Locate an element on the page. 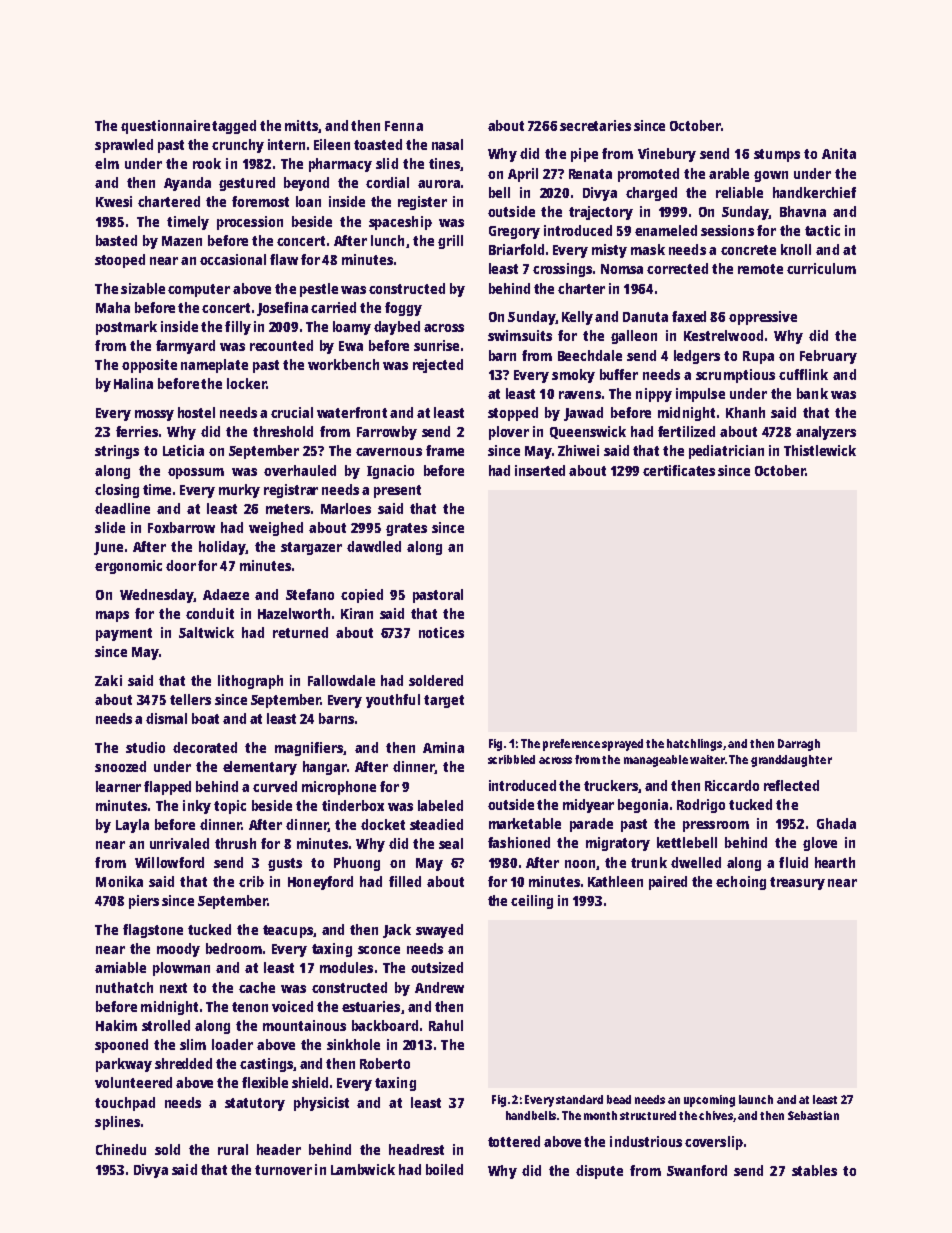 The image size is (952, 1233). ceiling is located at coordinates (532, 902).
